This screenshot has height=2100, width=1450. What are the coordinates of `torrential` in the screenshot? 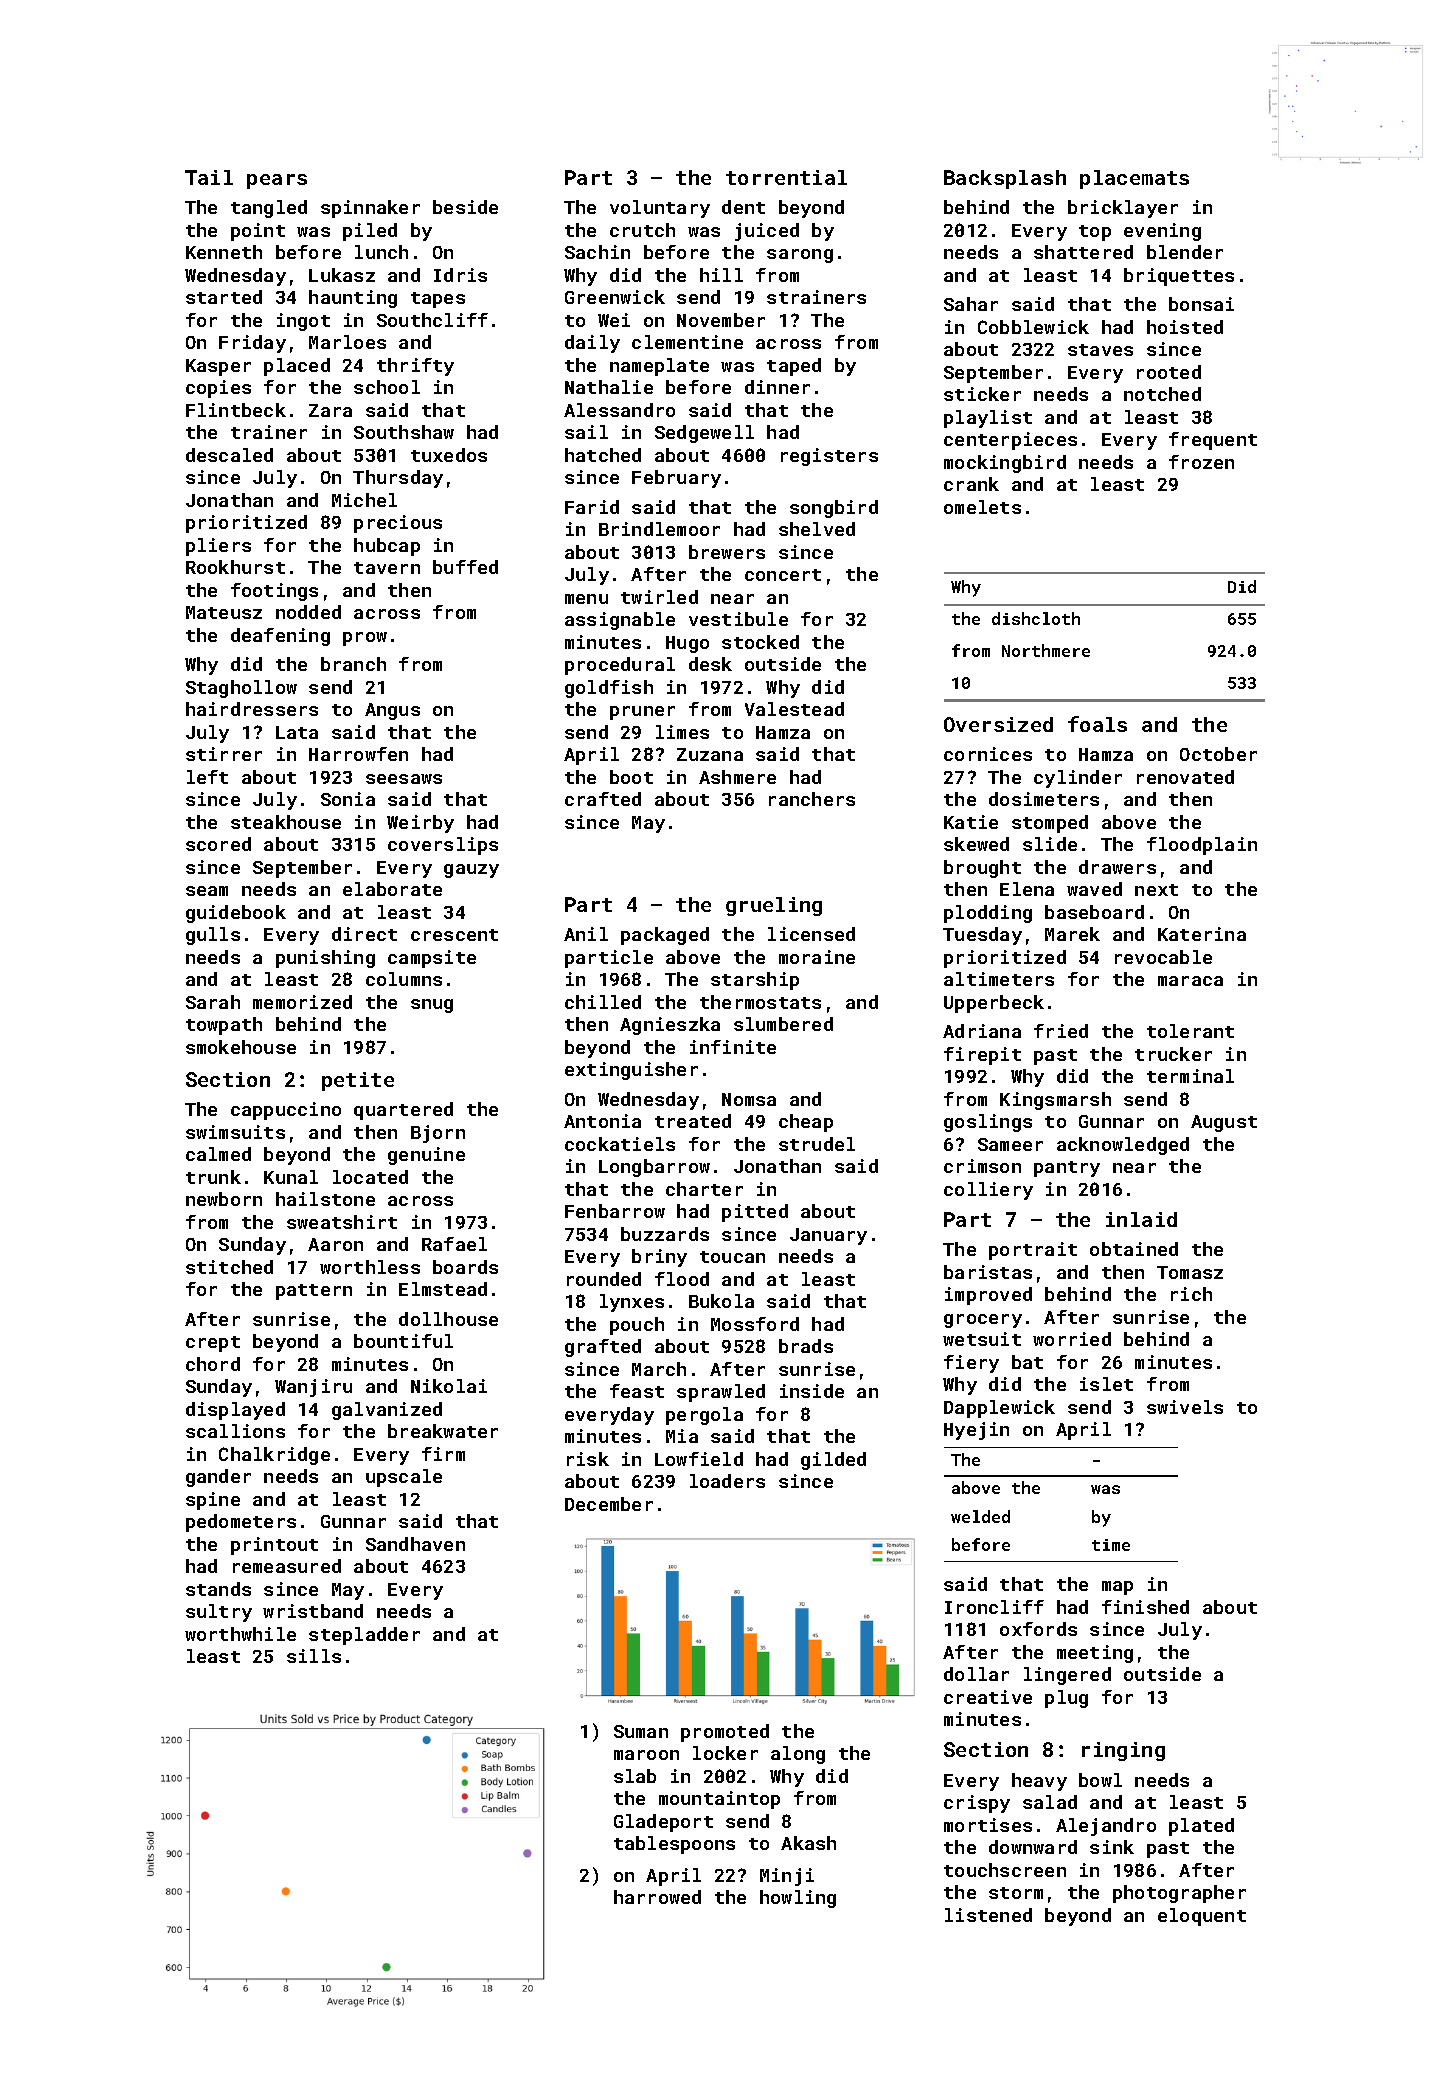 It's located at (786, 177).
